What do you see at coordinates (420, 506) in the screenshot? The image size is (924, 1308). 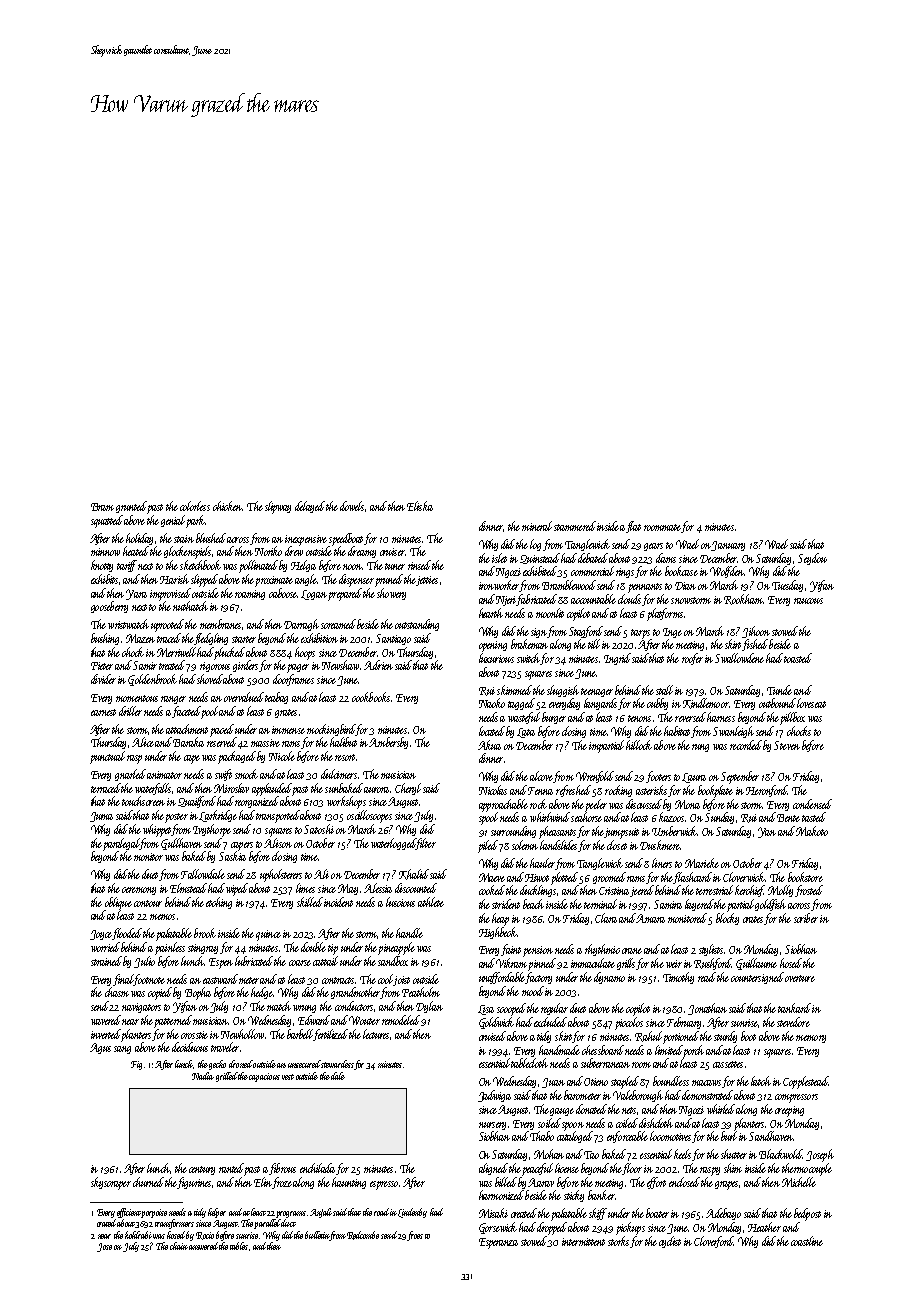 I see `Eliska` at bounding box center [420, 506].
